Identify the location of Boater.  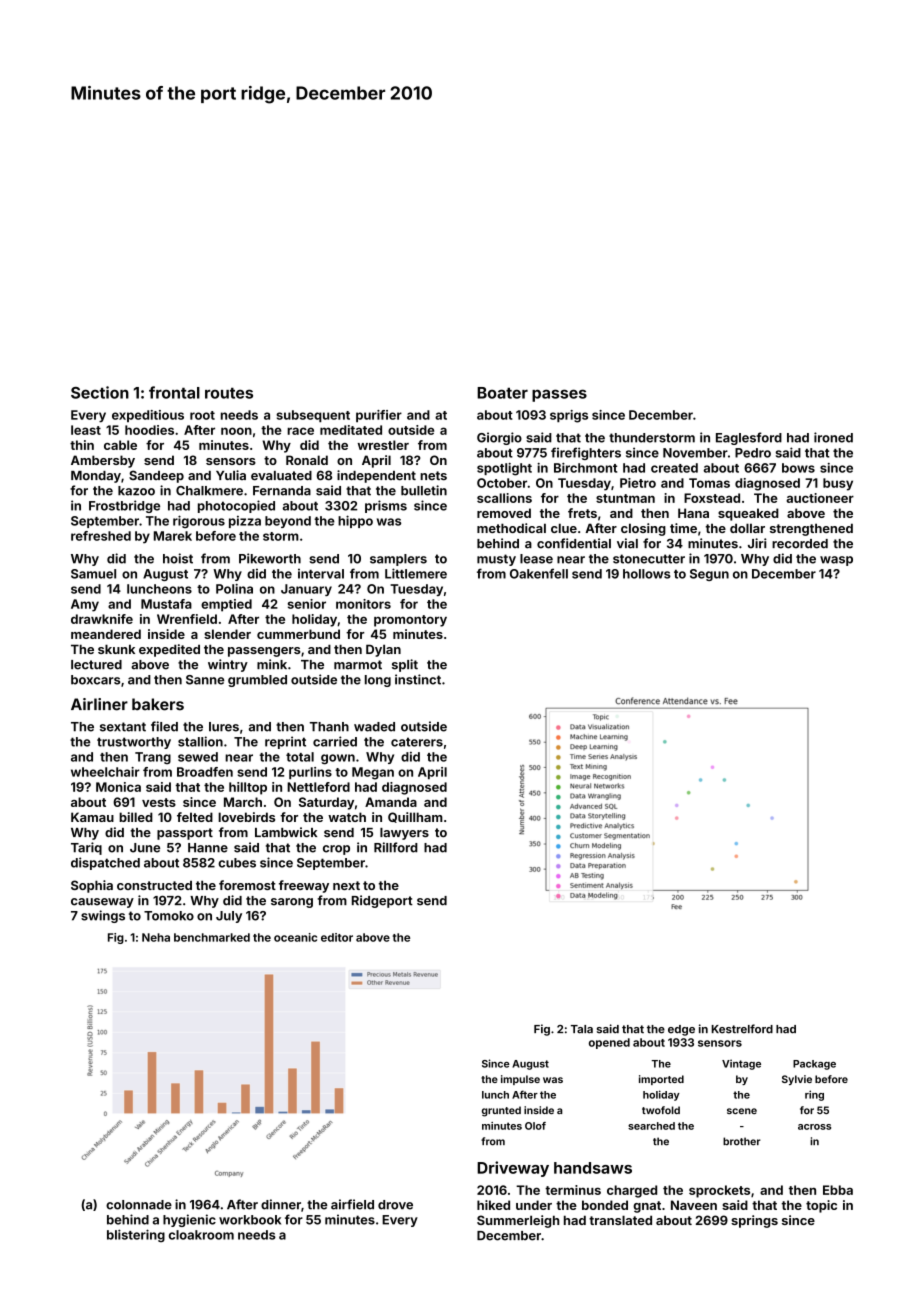
(502, 393).
